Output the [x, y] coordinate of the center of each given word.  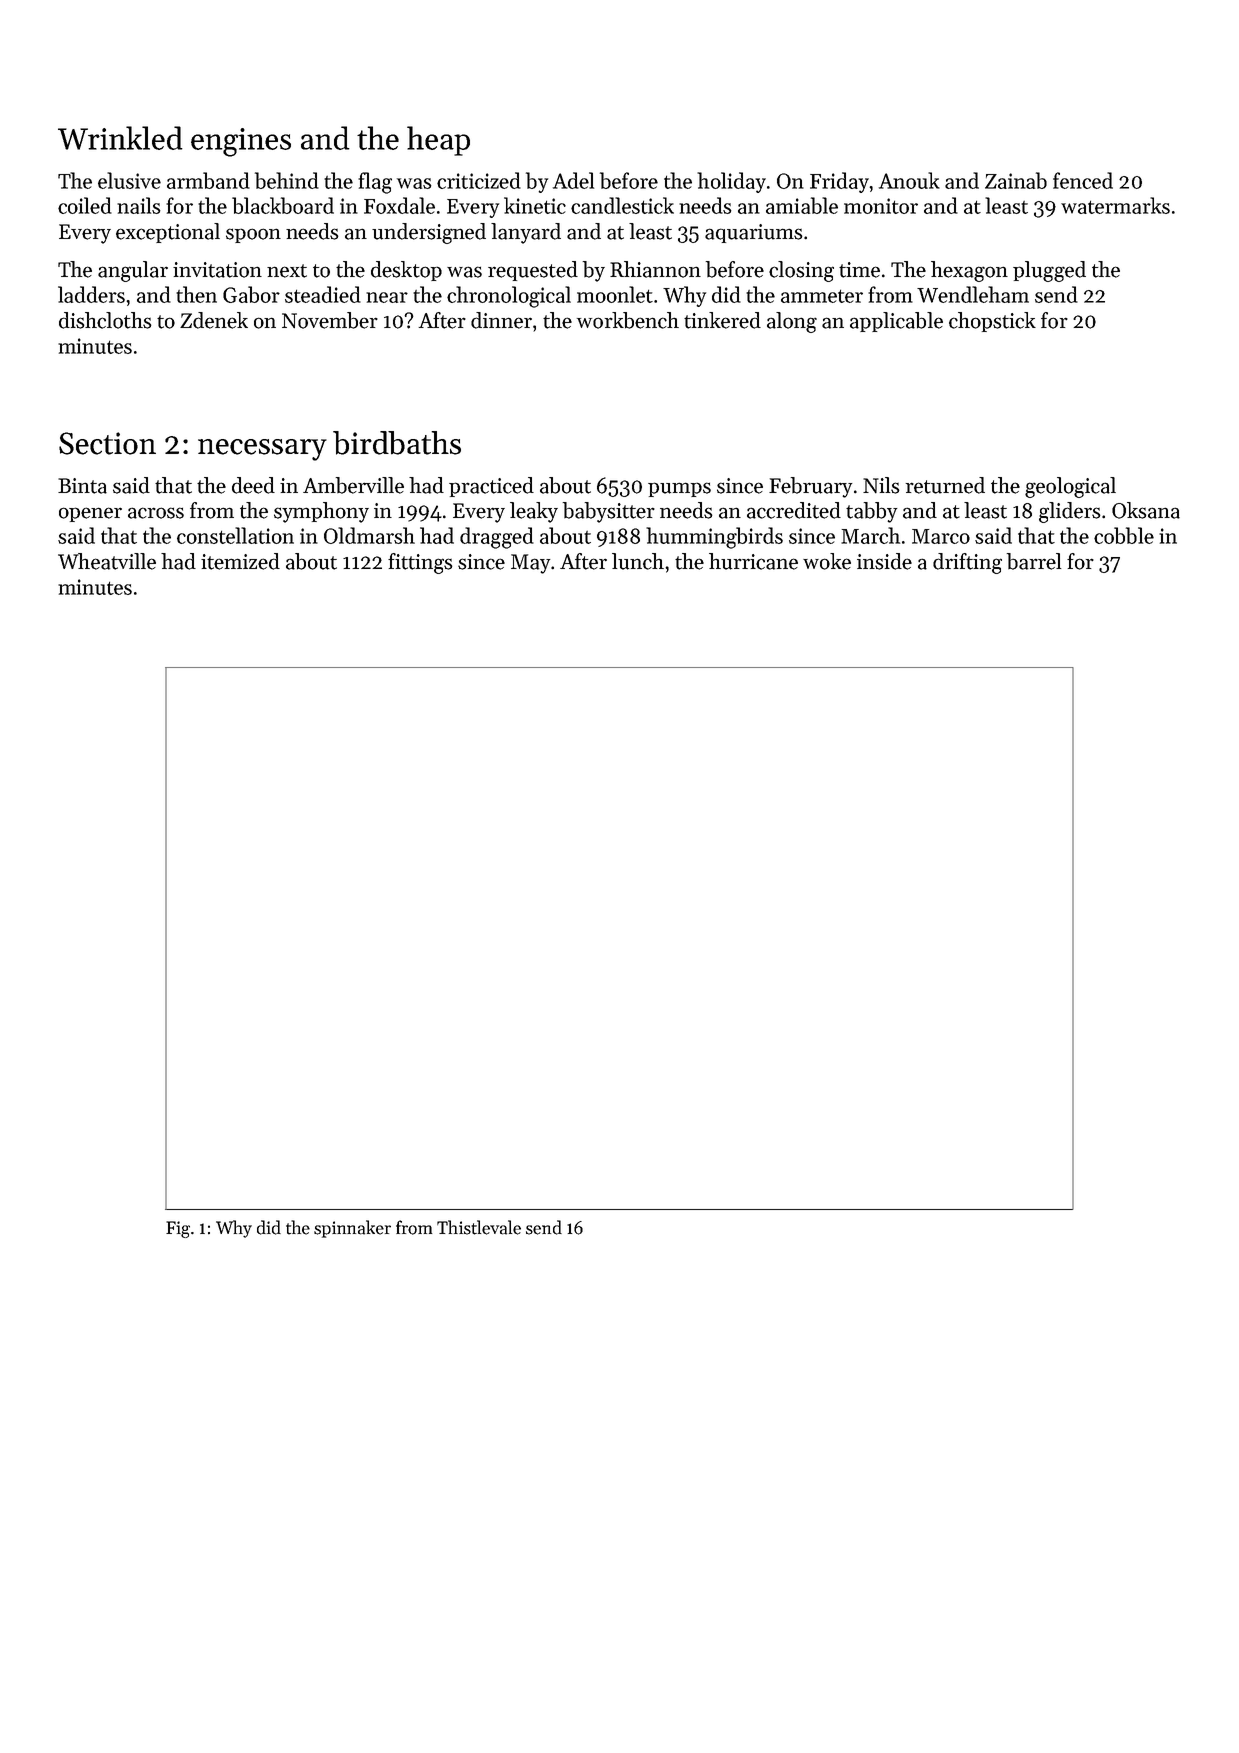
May [530, 564]
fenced [1083, 180]
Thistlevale [479, 1227]
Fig [178, 1229]
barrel [1034, 561]
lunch [638, 561]
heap [438, 141]
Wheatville [107, 561]
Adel [573, 180]
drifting [967, 563]
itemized [240, 561]
